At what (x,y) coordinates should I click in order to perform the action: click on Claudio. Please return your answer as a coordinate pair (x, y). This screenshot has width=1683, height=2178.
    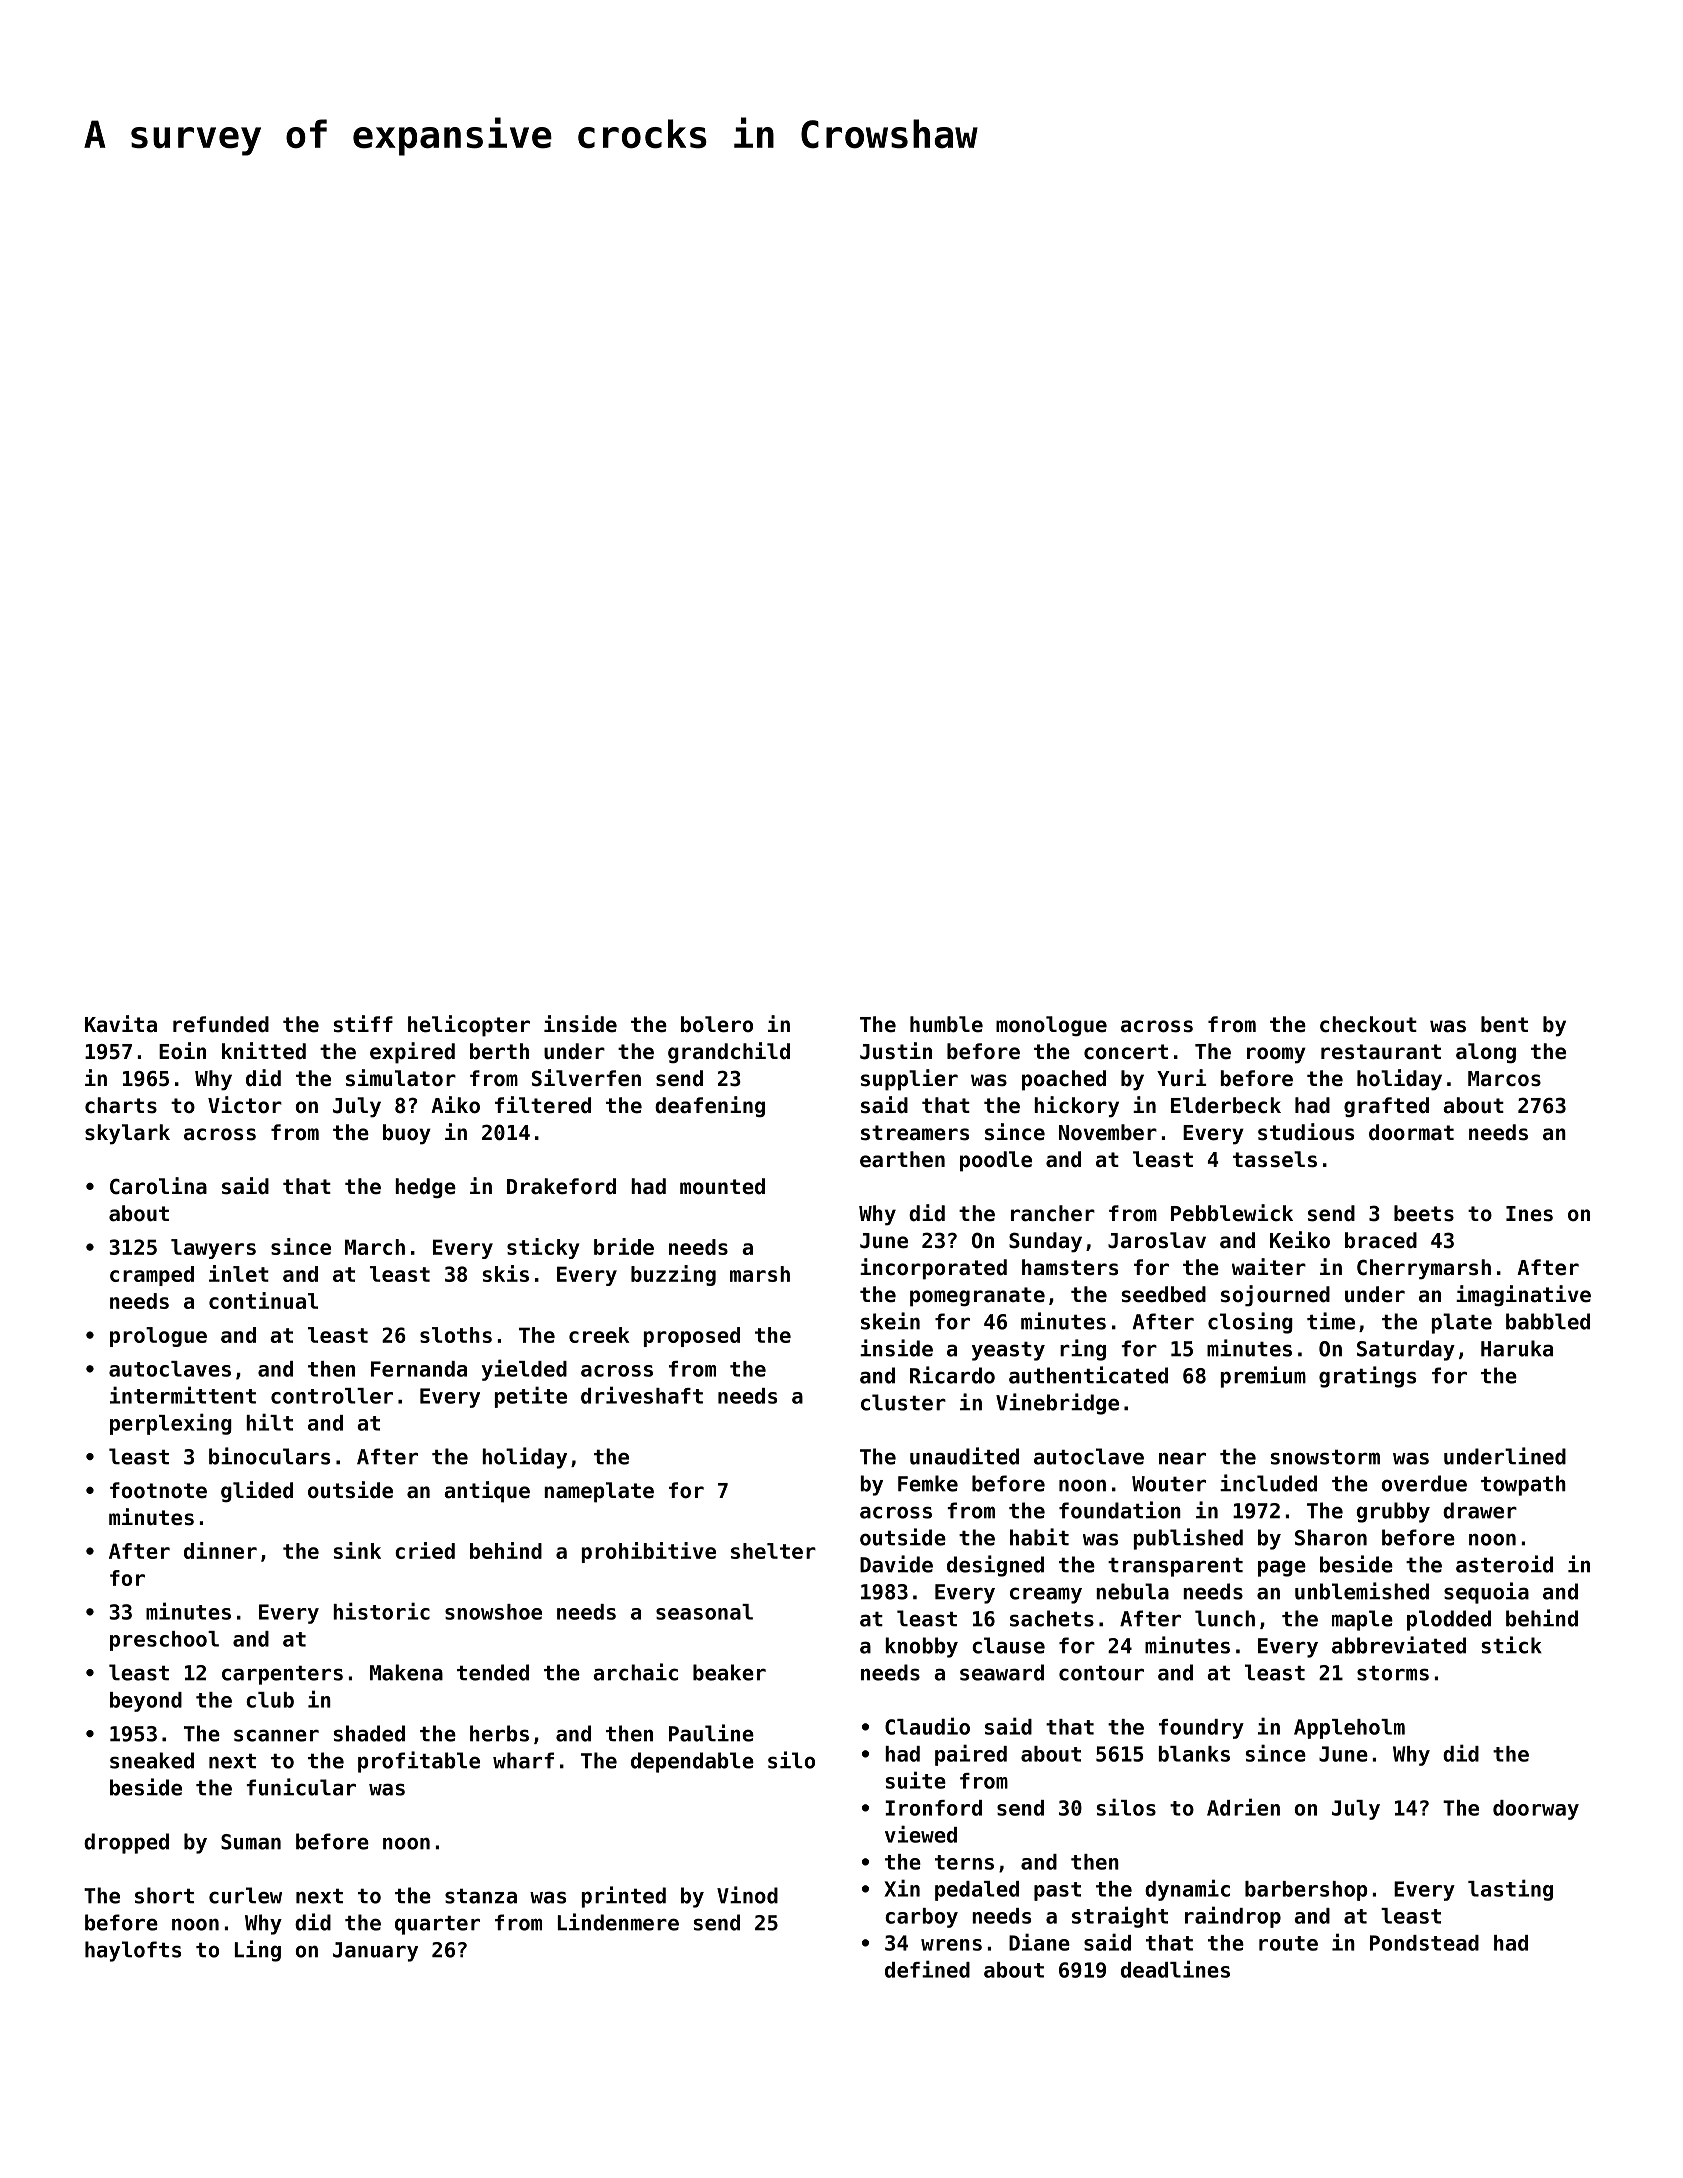
    Looking at the image, I should click on (927, 1726).
